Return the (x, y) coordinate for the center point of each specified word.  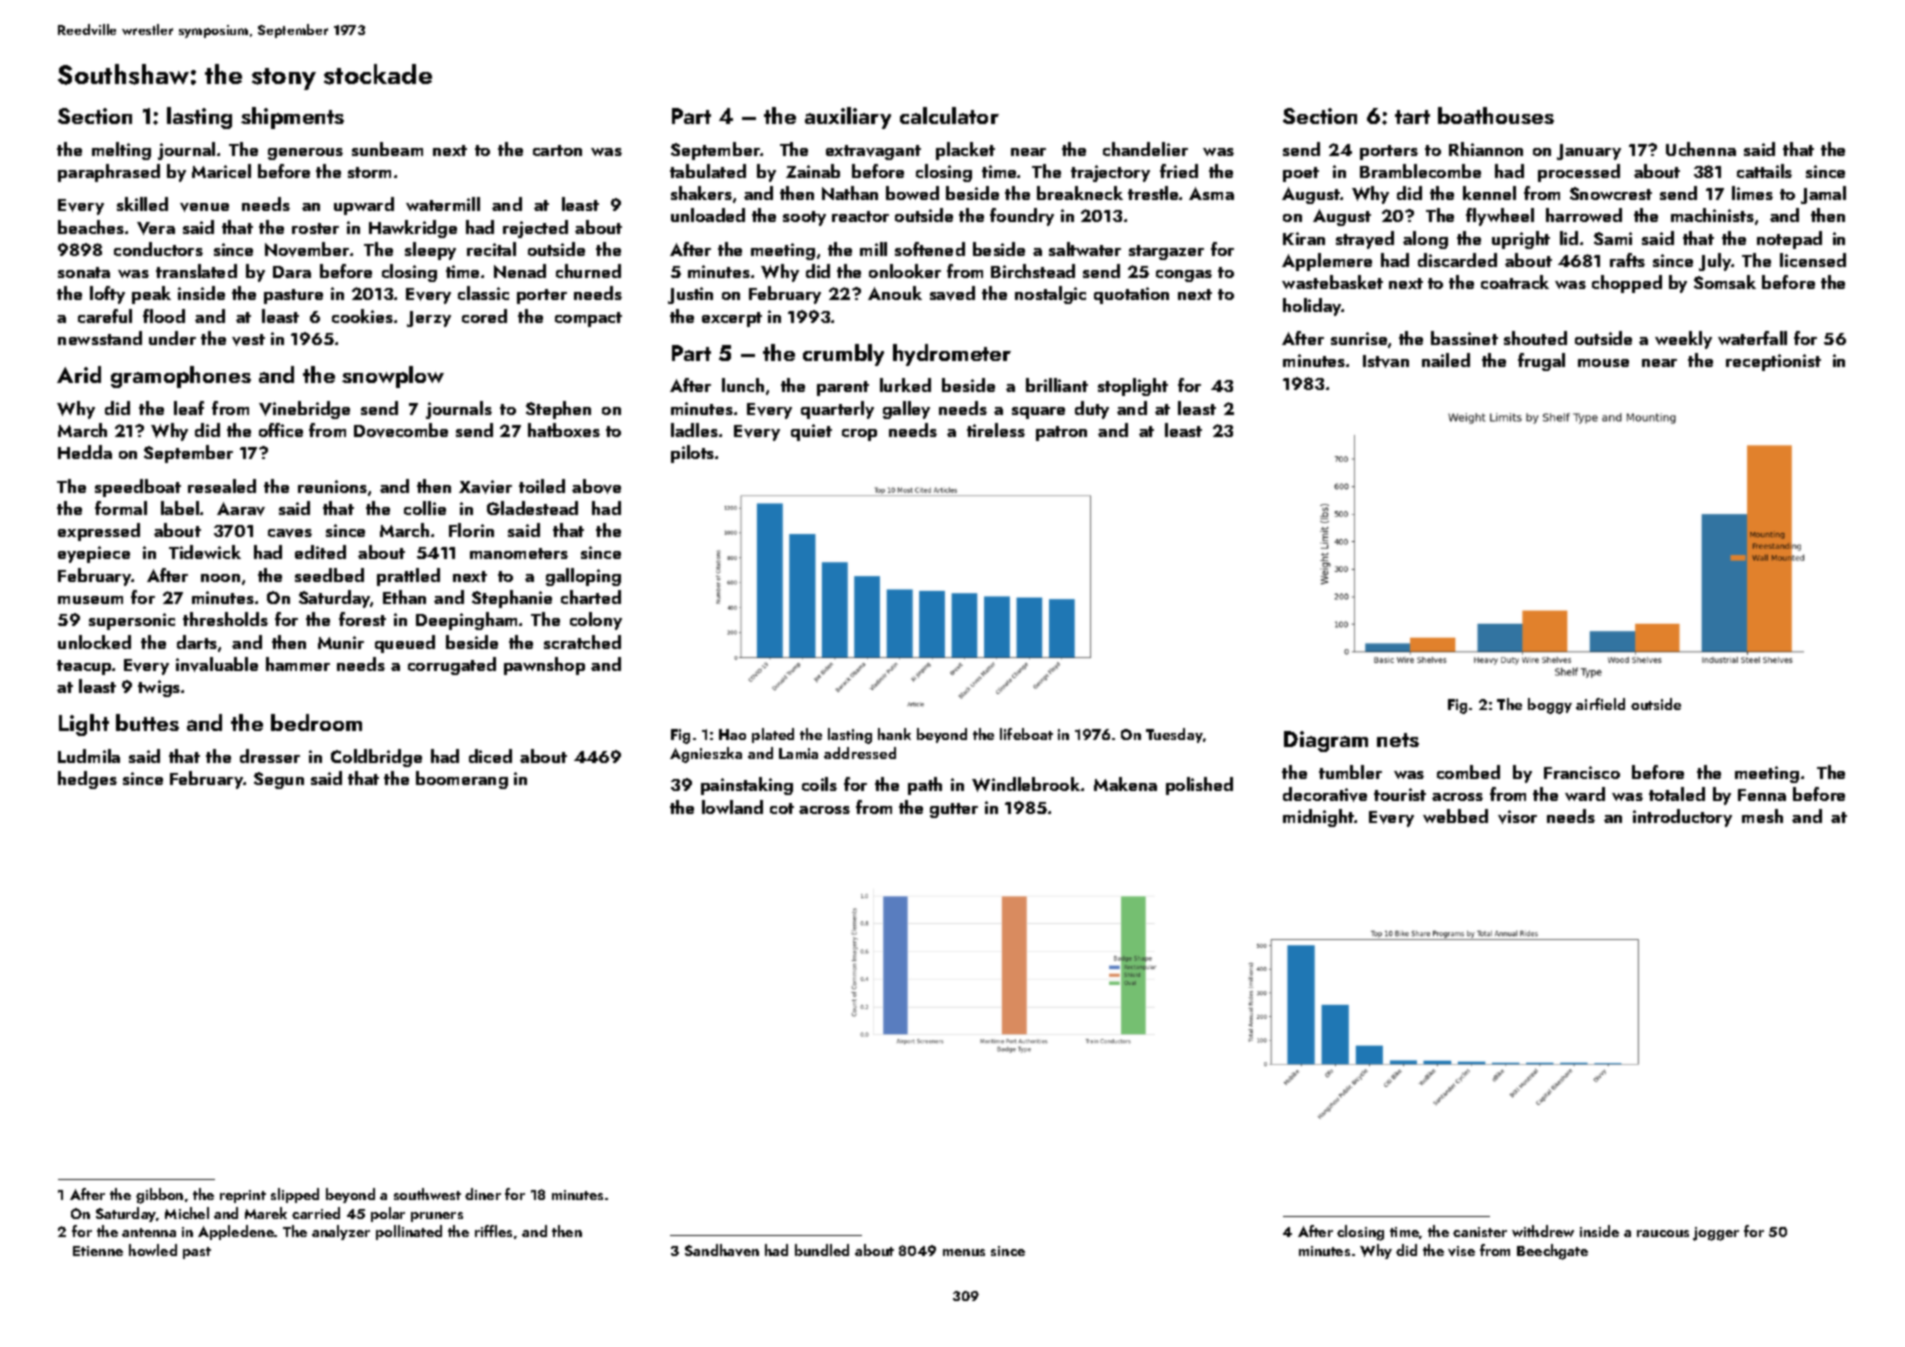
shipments (292, 118)
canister (1480, 1232)
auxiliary (848, 118)
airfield (1600, 704)
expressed (99, 532)
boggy (1550, 706)
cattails (1764, 171)
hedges (87, 780)
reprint (243, 1196)
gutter (954, 810)
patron (1061, 433)
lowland (732, 807)
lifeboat (1026, 734)
